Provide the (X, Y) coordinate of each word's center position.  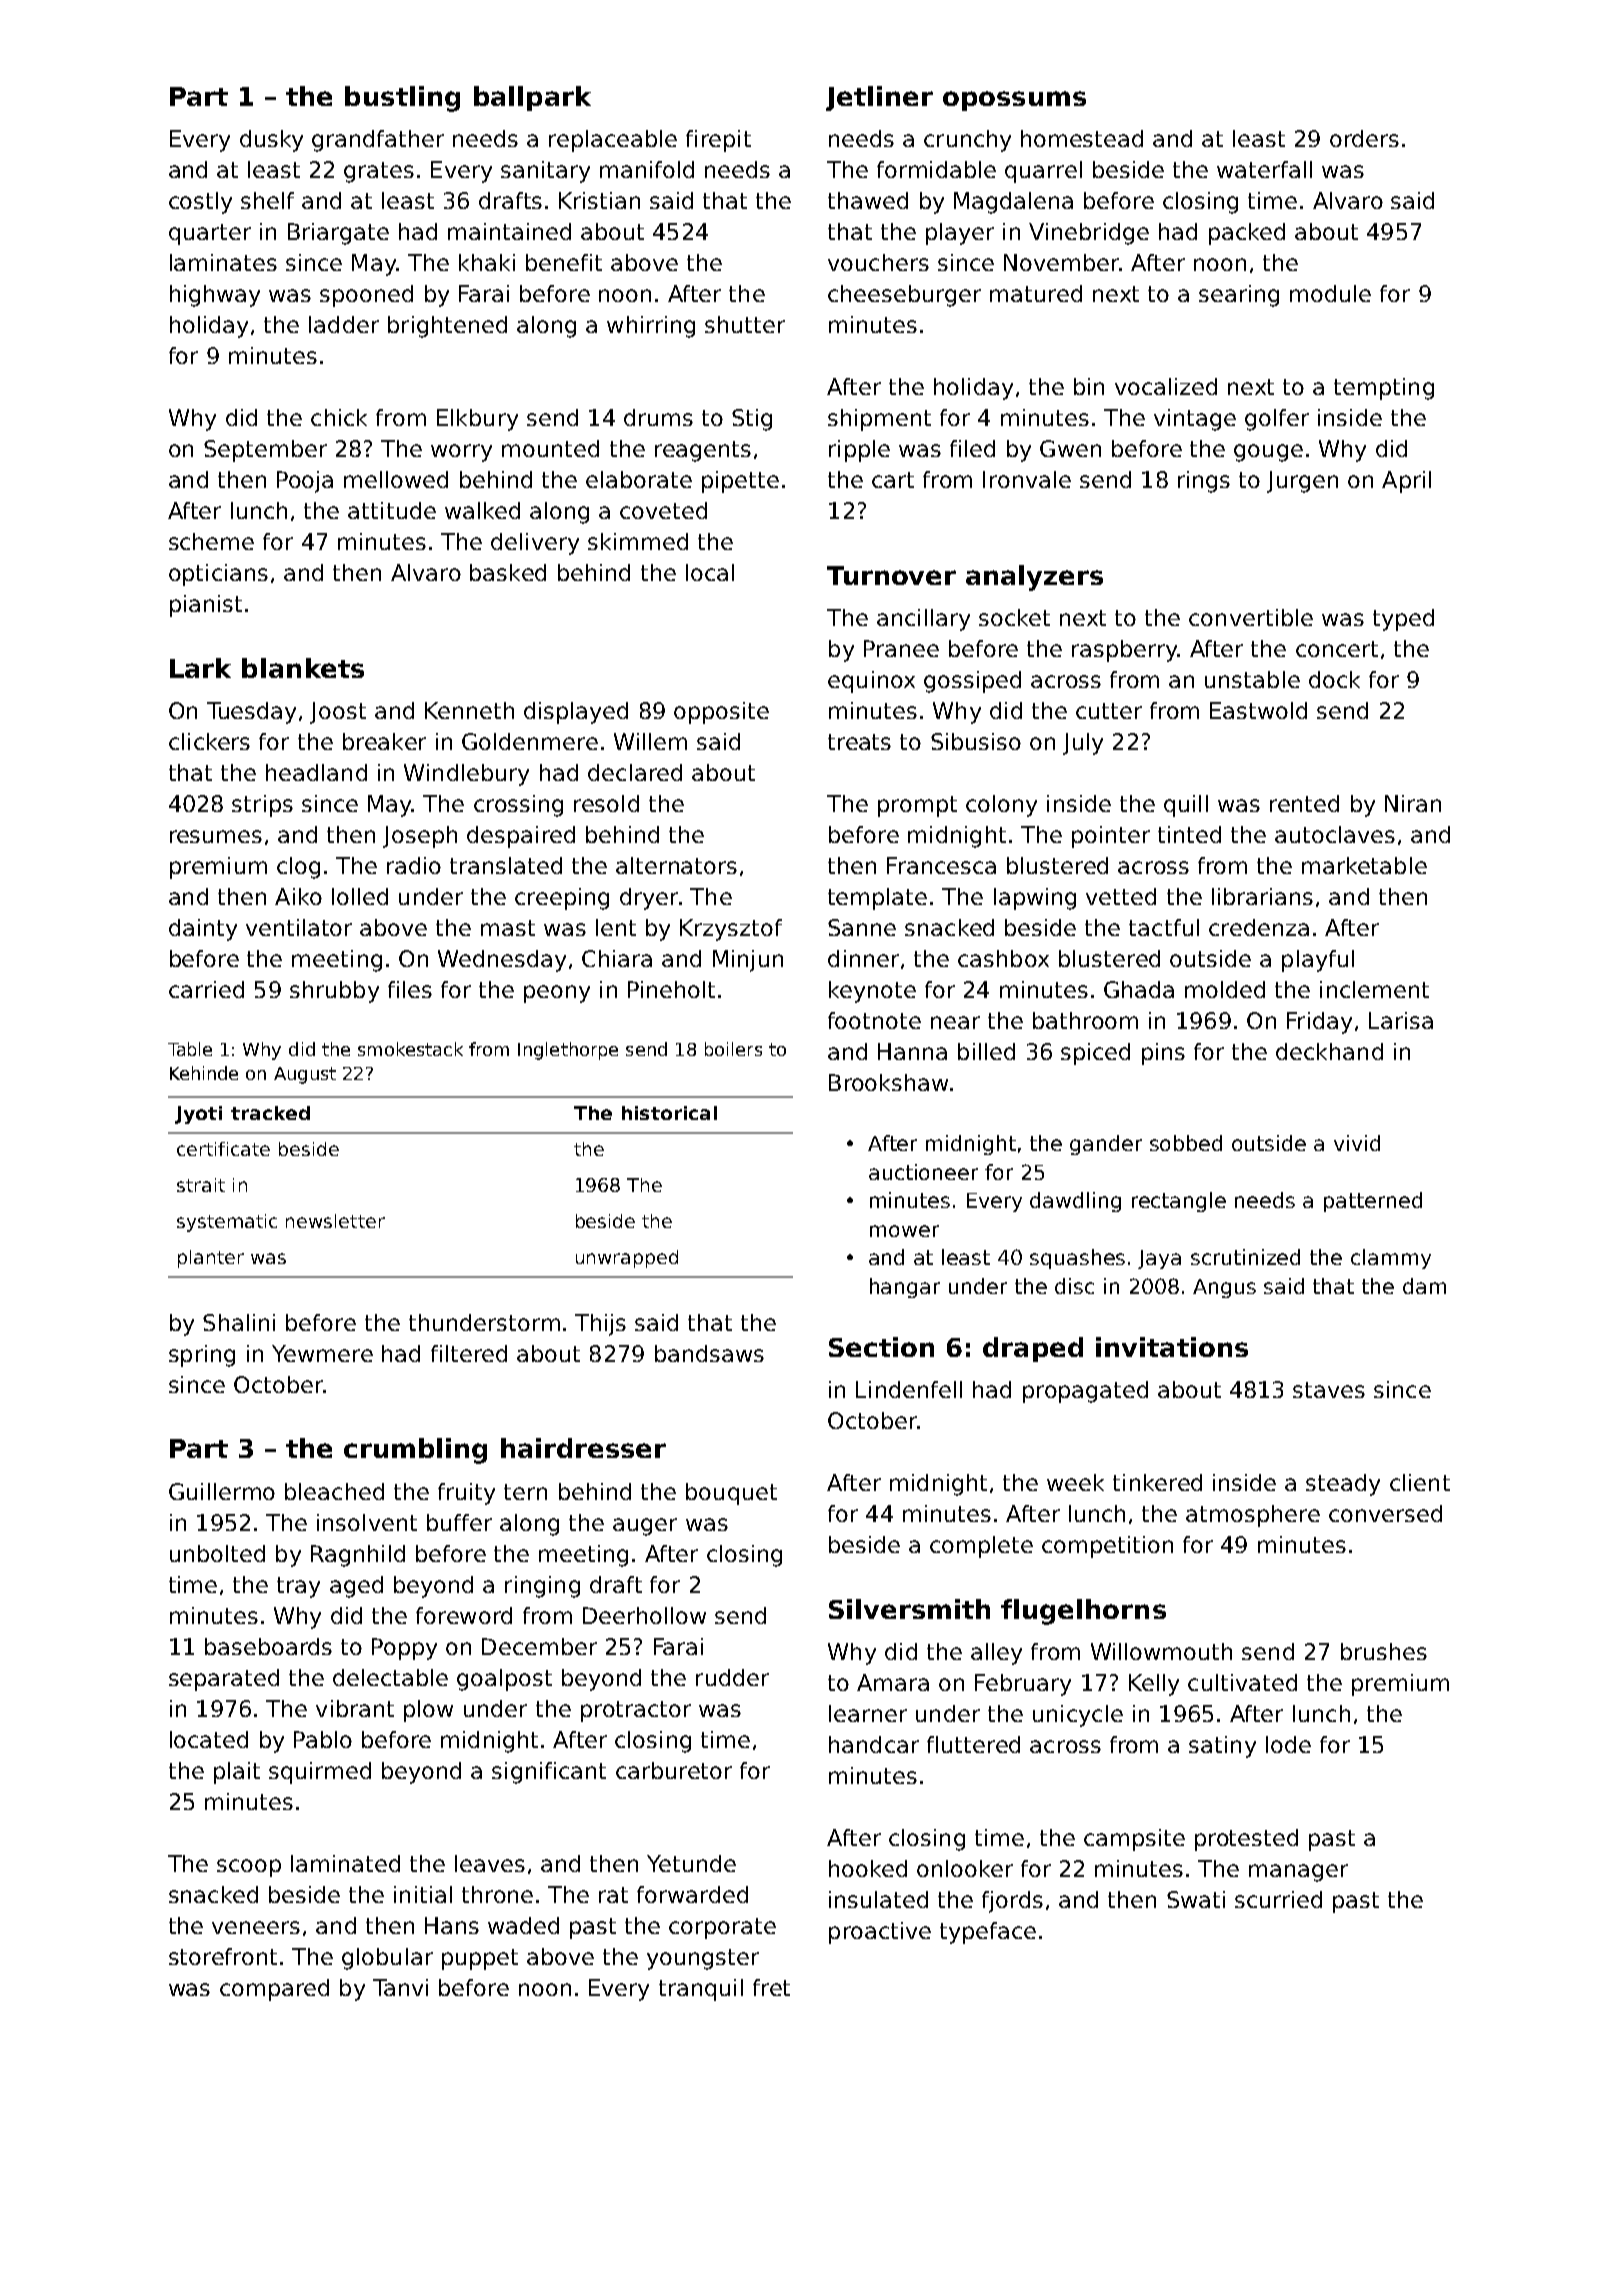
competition (1107, 1547)
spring (202, 1356)
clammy (1391, 1259)
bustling (402, 99)
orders (1364, 138)
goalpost (504, 1680)
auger (645, 1527)
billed (986, 1051)
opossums (1014, 101)
